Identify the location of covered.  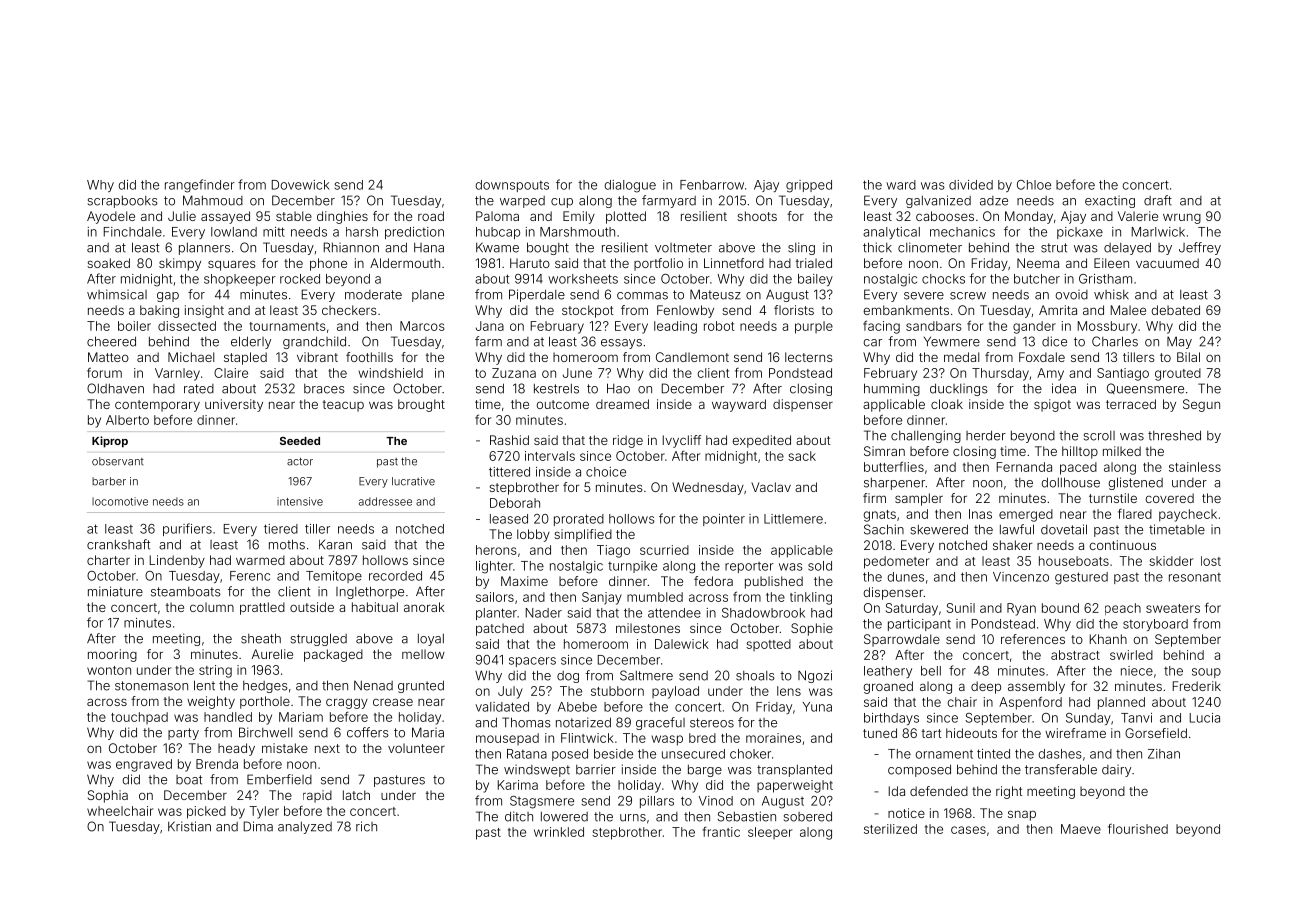
(1169, 498).
